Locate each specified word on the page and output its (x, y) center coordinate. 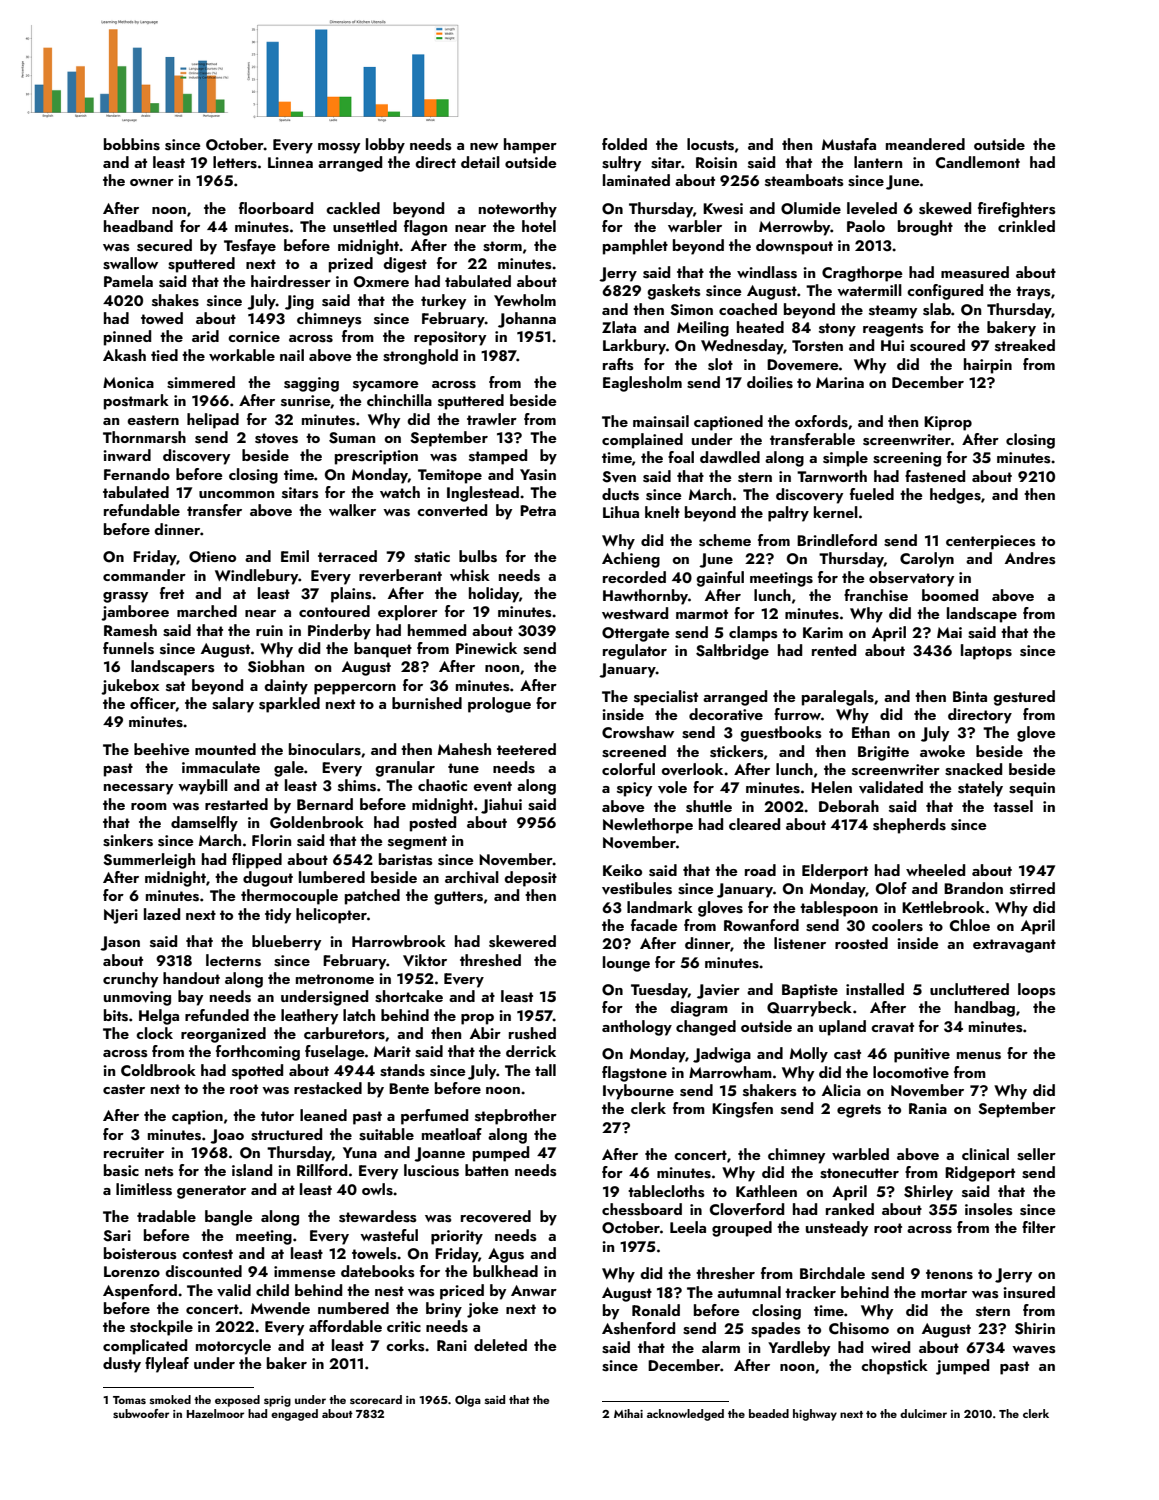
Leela (688, 1227)
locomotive (911, 1072)
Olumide (811, 208)
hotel (539, 226)
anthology (637, 1028)
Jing (299, 302)
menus (979, 1056)
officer (153, 704)
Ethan (871, 732)
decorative (726, 714)
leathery (309, 1017)
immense (305, 1272)
